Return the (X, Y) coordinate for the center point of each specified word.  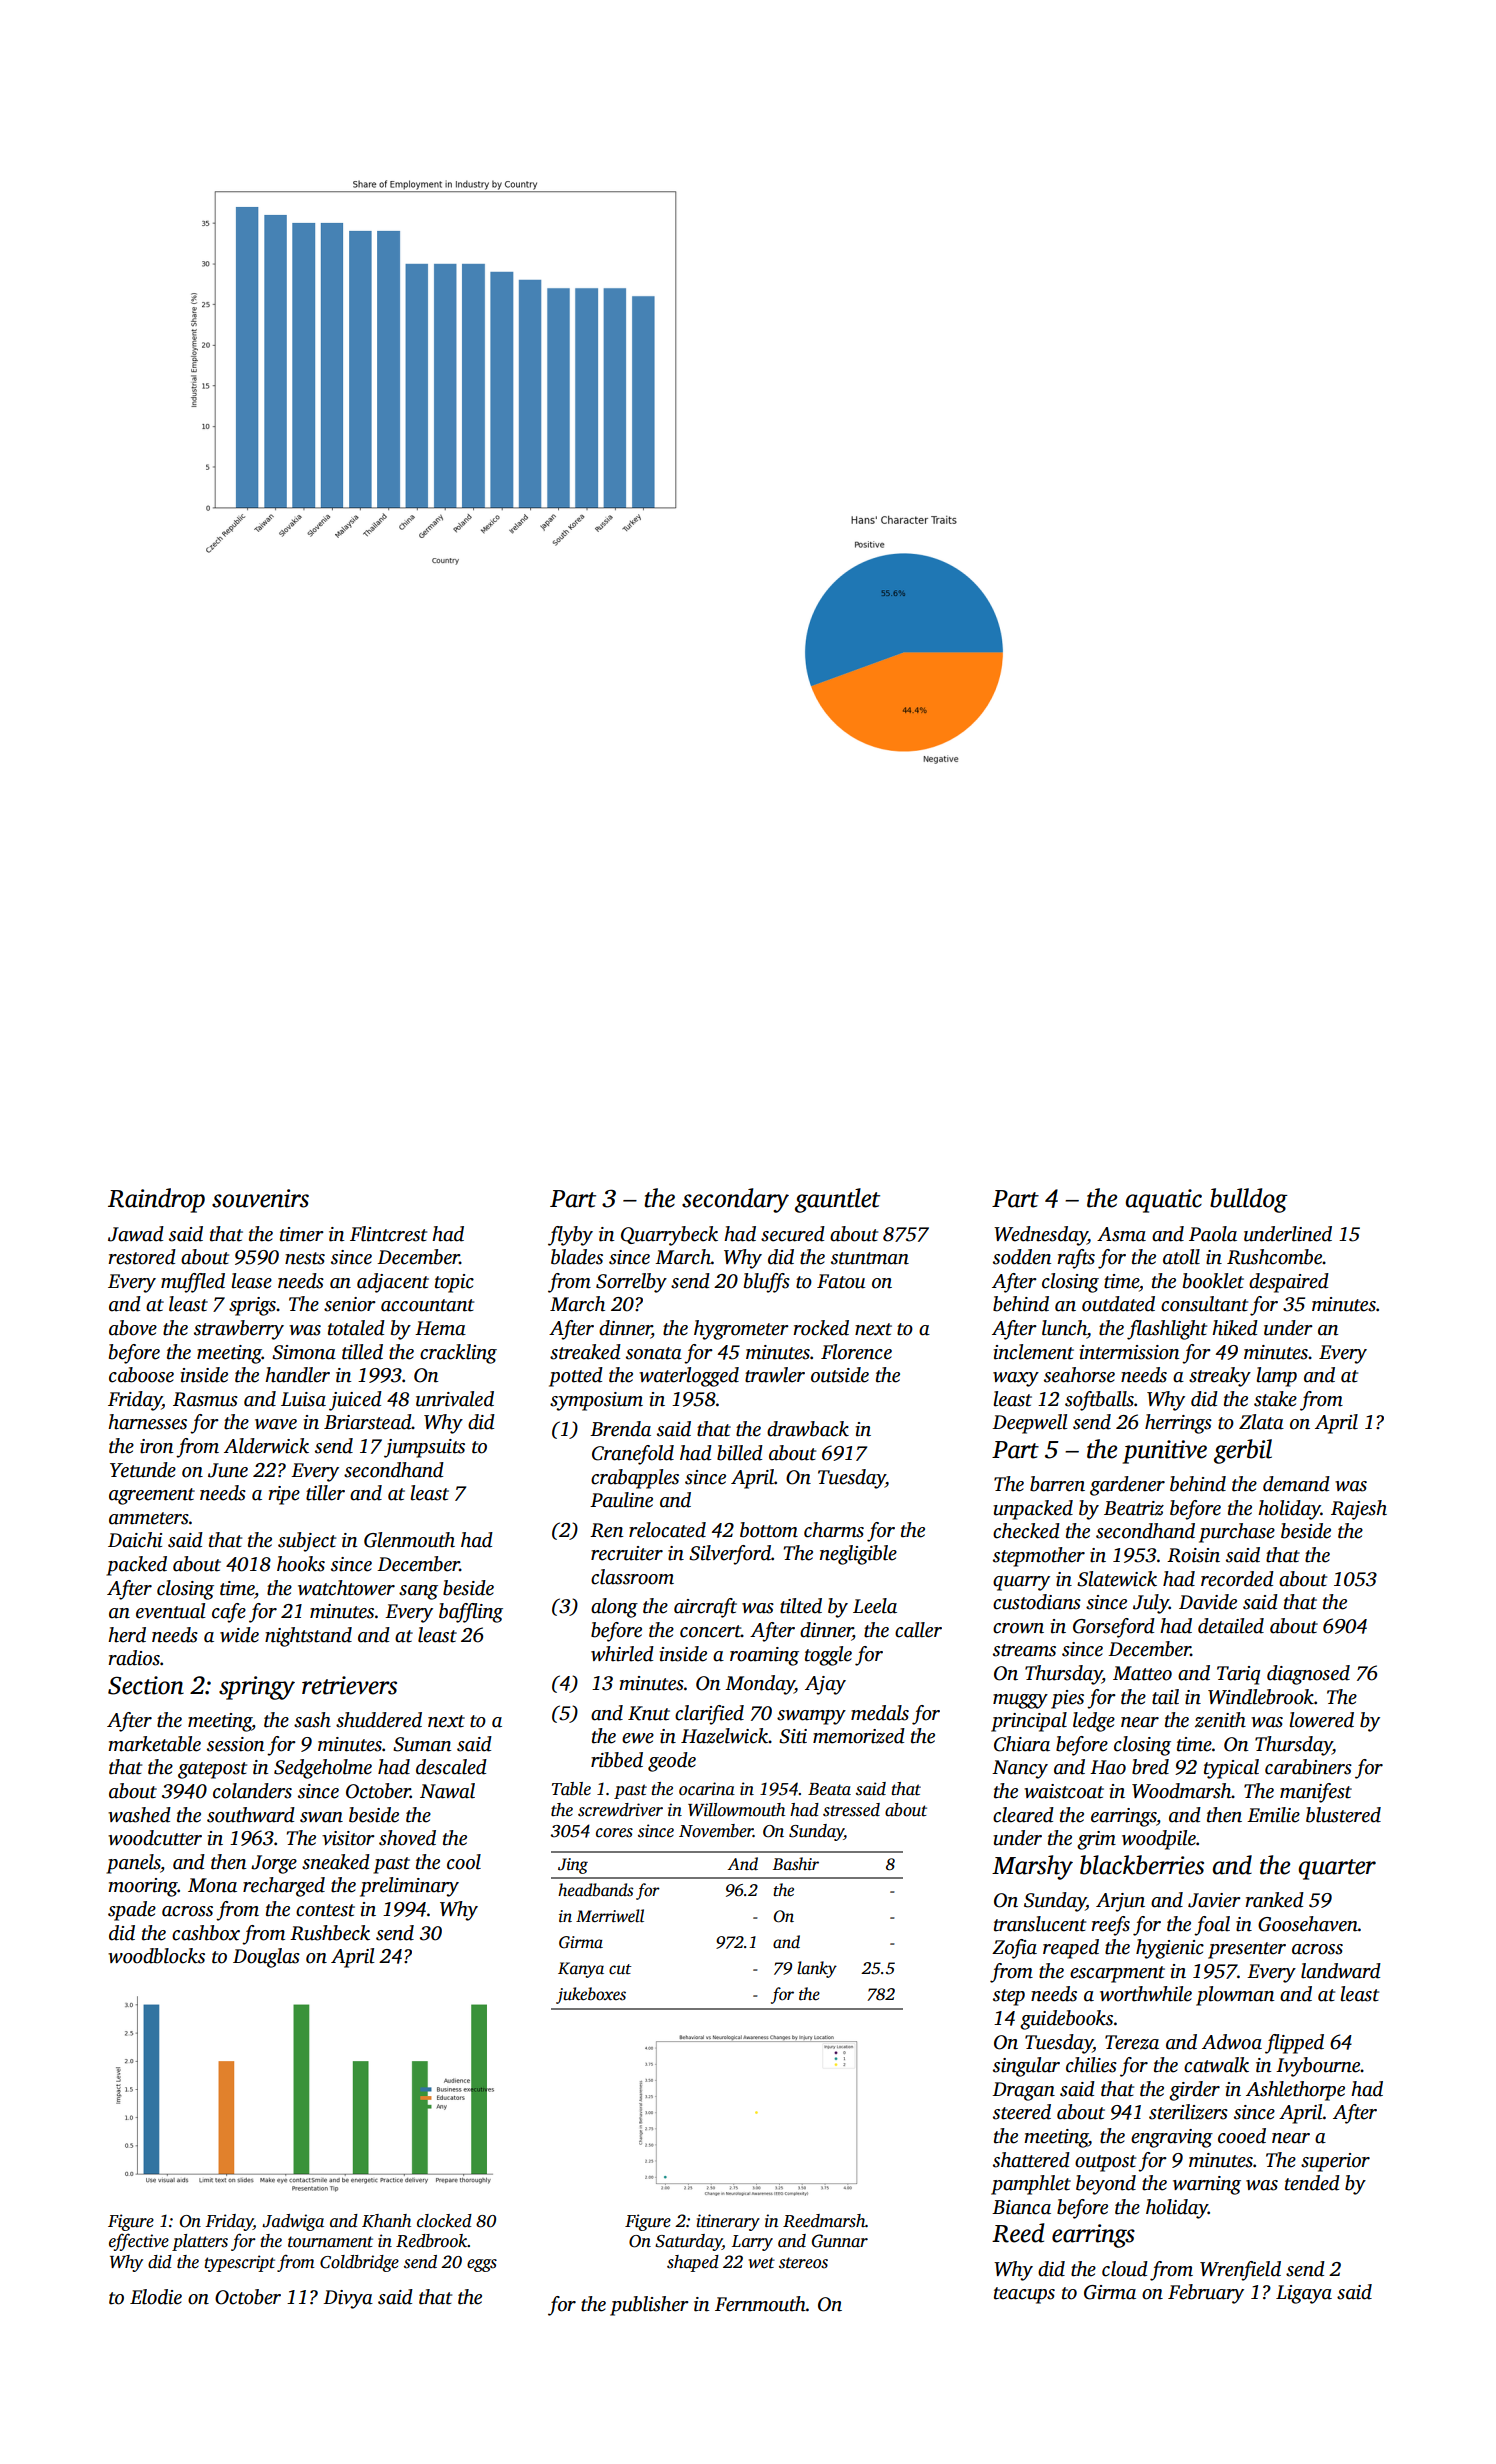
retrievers (349, 1685)
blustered (1343, 1815)
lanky (817, 1969)
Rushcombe (1275, 1257)
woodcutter (155, 1838)
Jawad (136, 1234)
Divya (348, 2299)
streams (1024, 1650)
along (614, 1608)
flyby (570, 1236)
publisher (649, 2306)
